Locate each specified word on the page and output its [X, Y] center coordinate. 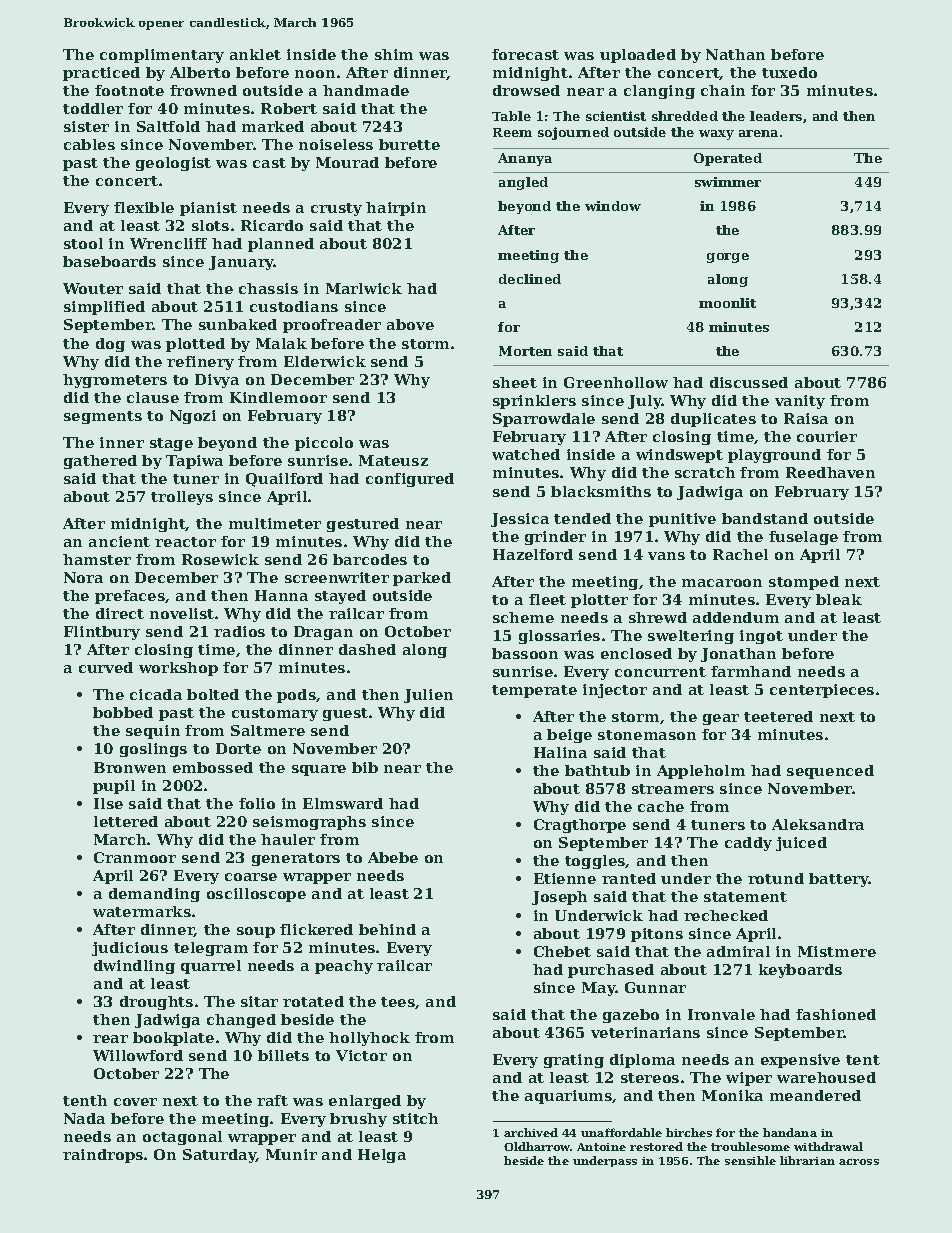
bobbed [123, 712]
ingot [761, 637]
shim [394, 54]
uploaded [638, 56]
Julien [428, 696]
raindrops [103, 1156]
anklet [255, 54]
